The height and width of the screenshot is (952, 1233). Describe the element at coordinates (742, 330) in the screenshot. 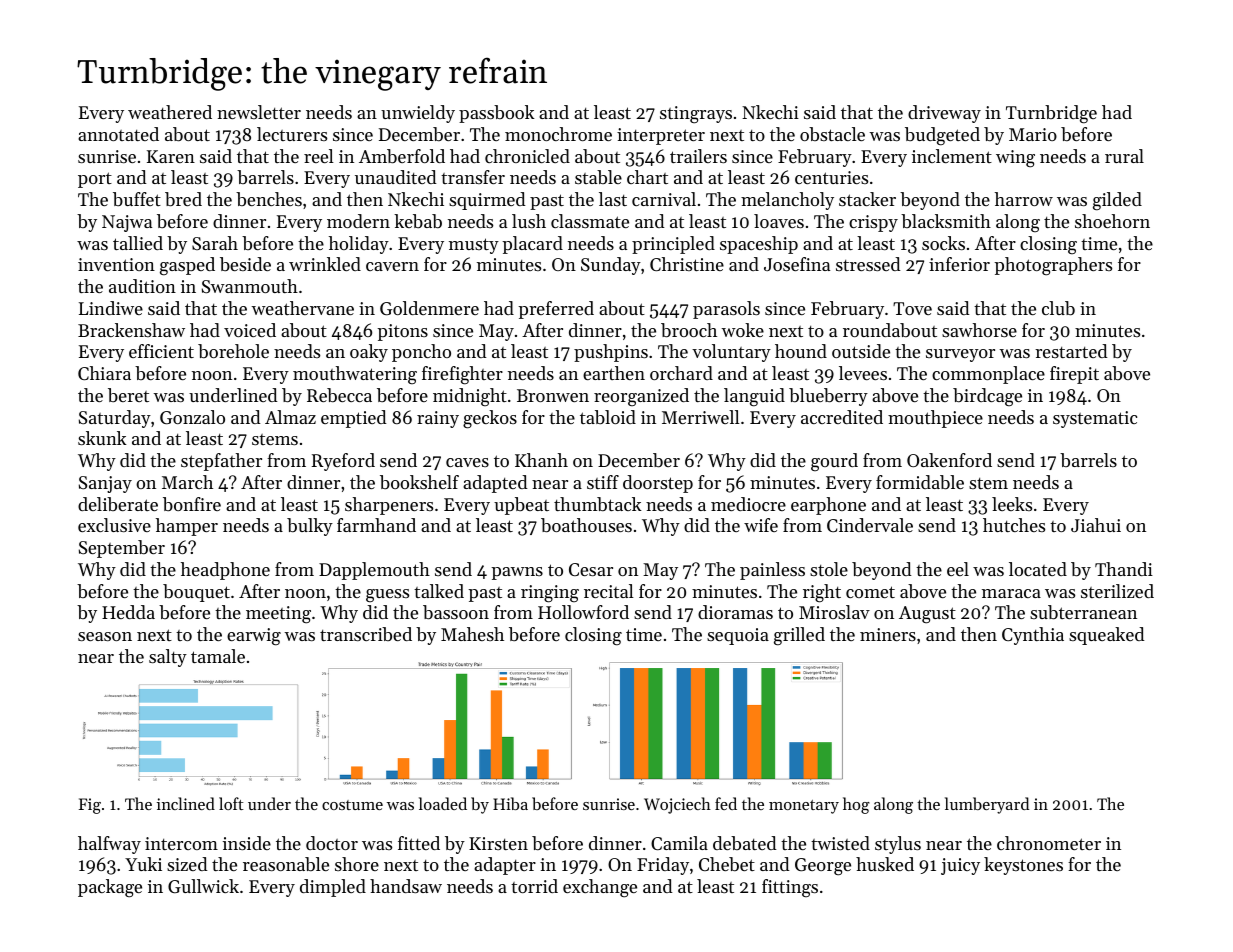

I see `woke` at that location.
